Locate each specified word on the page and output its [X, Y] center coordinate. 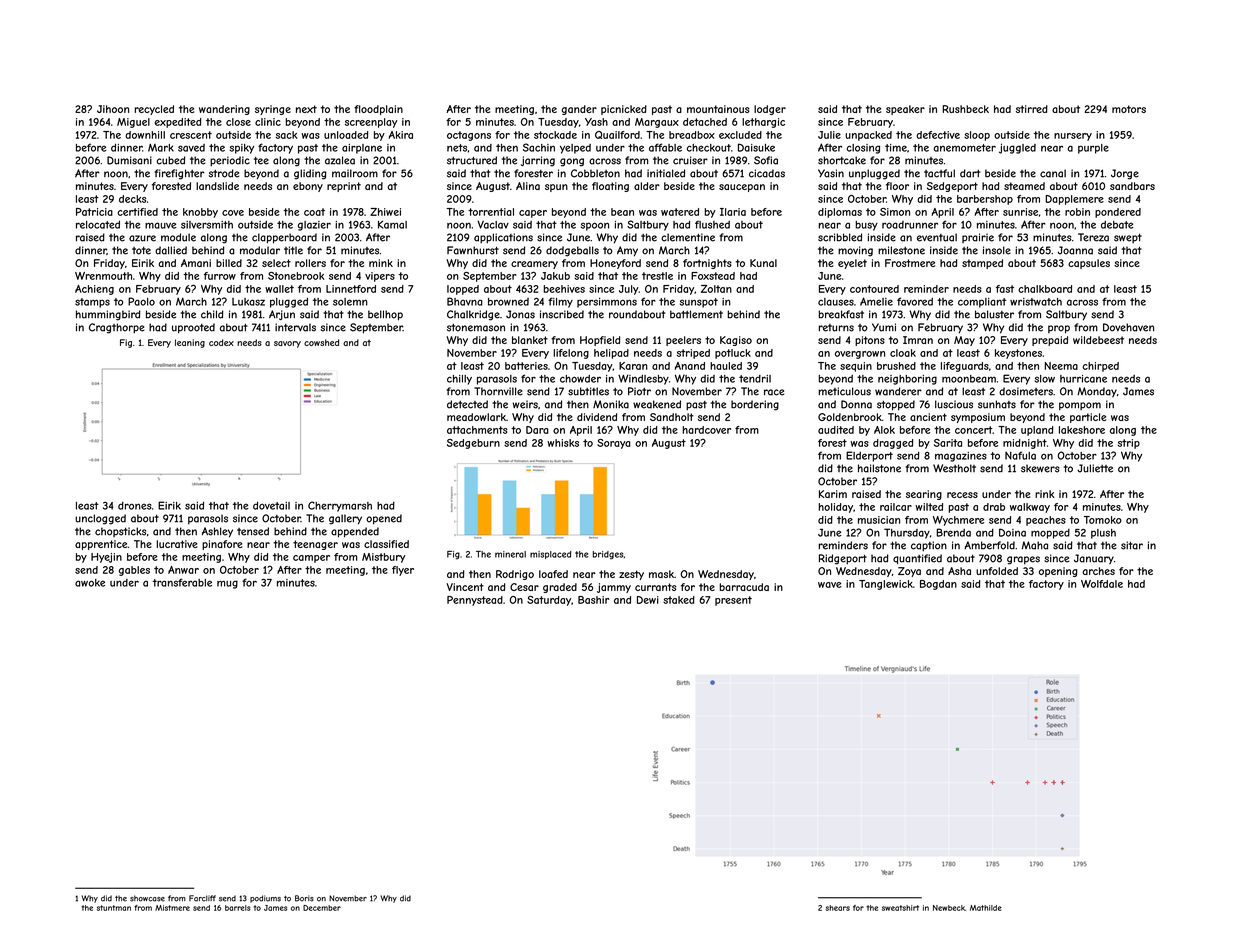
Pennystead [475, 601]
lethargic [763, 123]
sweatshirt [900, 908]
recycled [154, 110]
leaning [190, 343]
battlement [696, 314]
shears [837, 908]
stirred [1032, 109]
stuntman [114, 908]
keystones [1018, 354]
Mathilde [986, 908]
